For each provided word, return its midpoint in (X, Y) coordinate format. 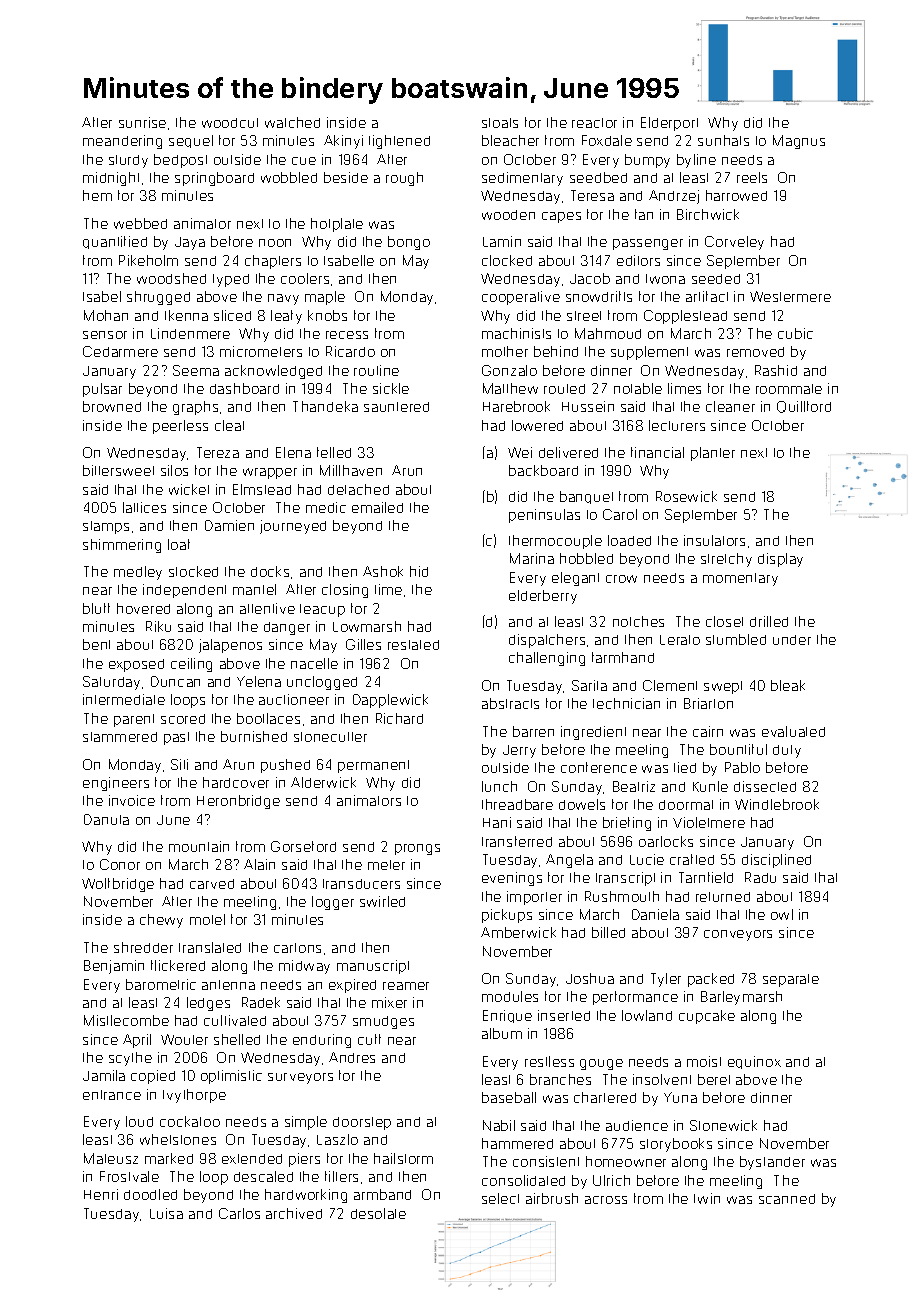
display (780, 560)
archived (294, 1213)
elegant (575, 579)
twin (707, 1198)
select (500, 1198)
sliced (232, 315)
